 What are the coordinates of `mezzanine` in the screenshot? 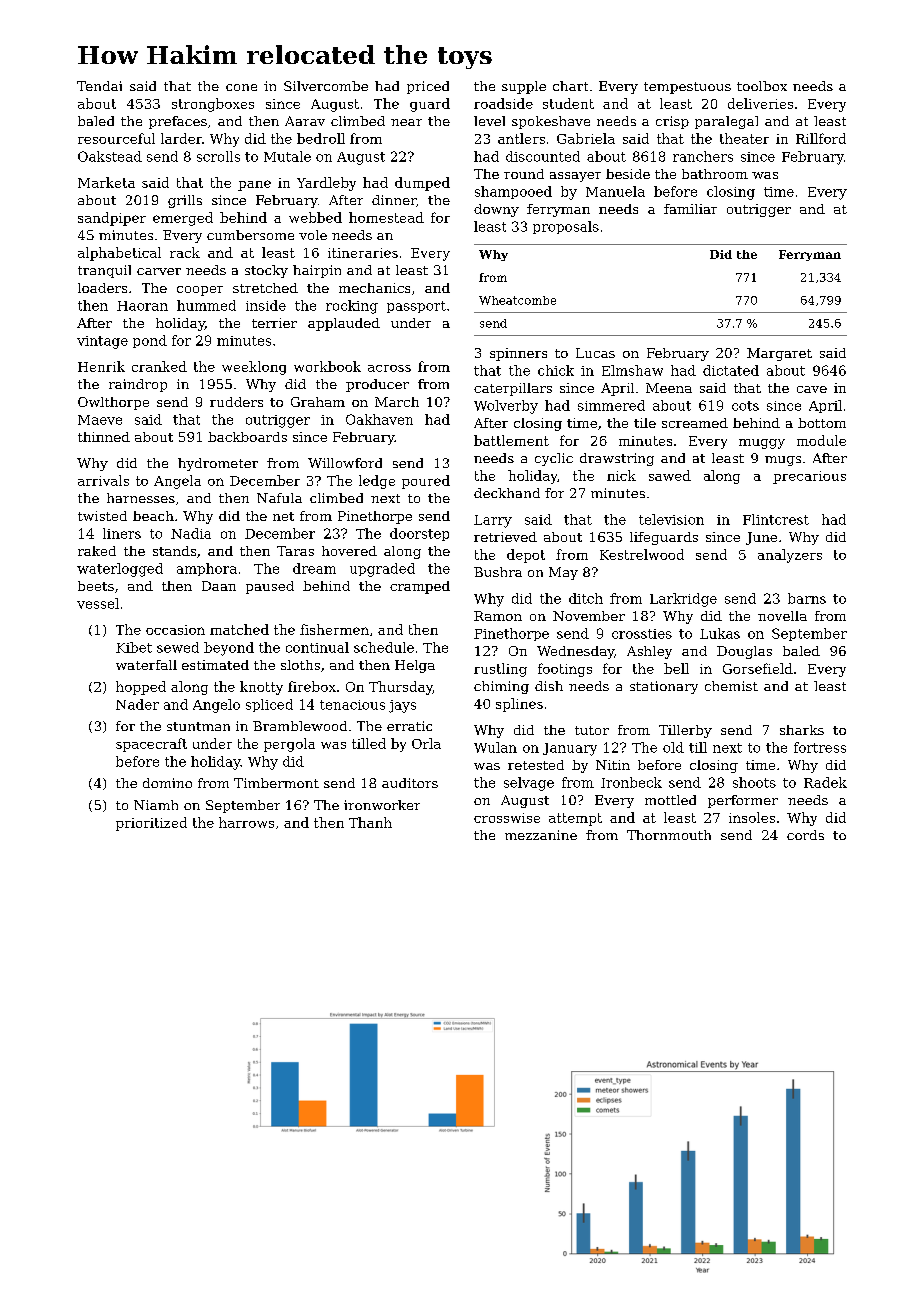 It's located at (541, 835).
